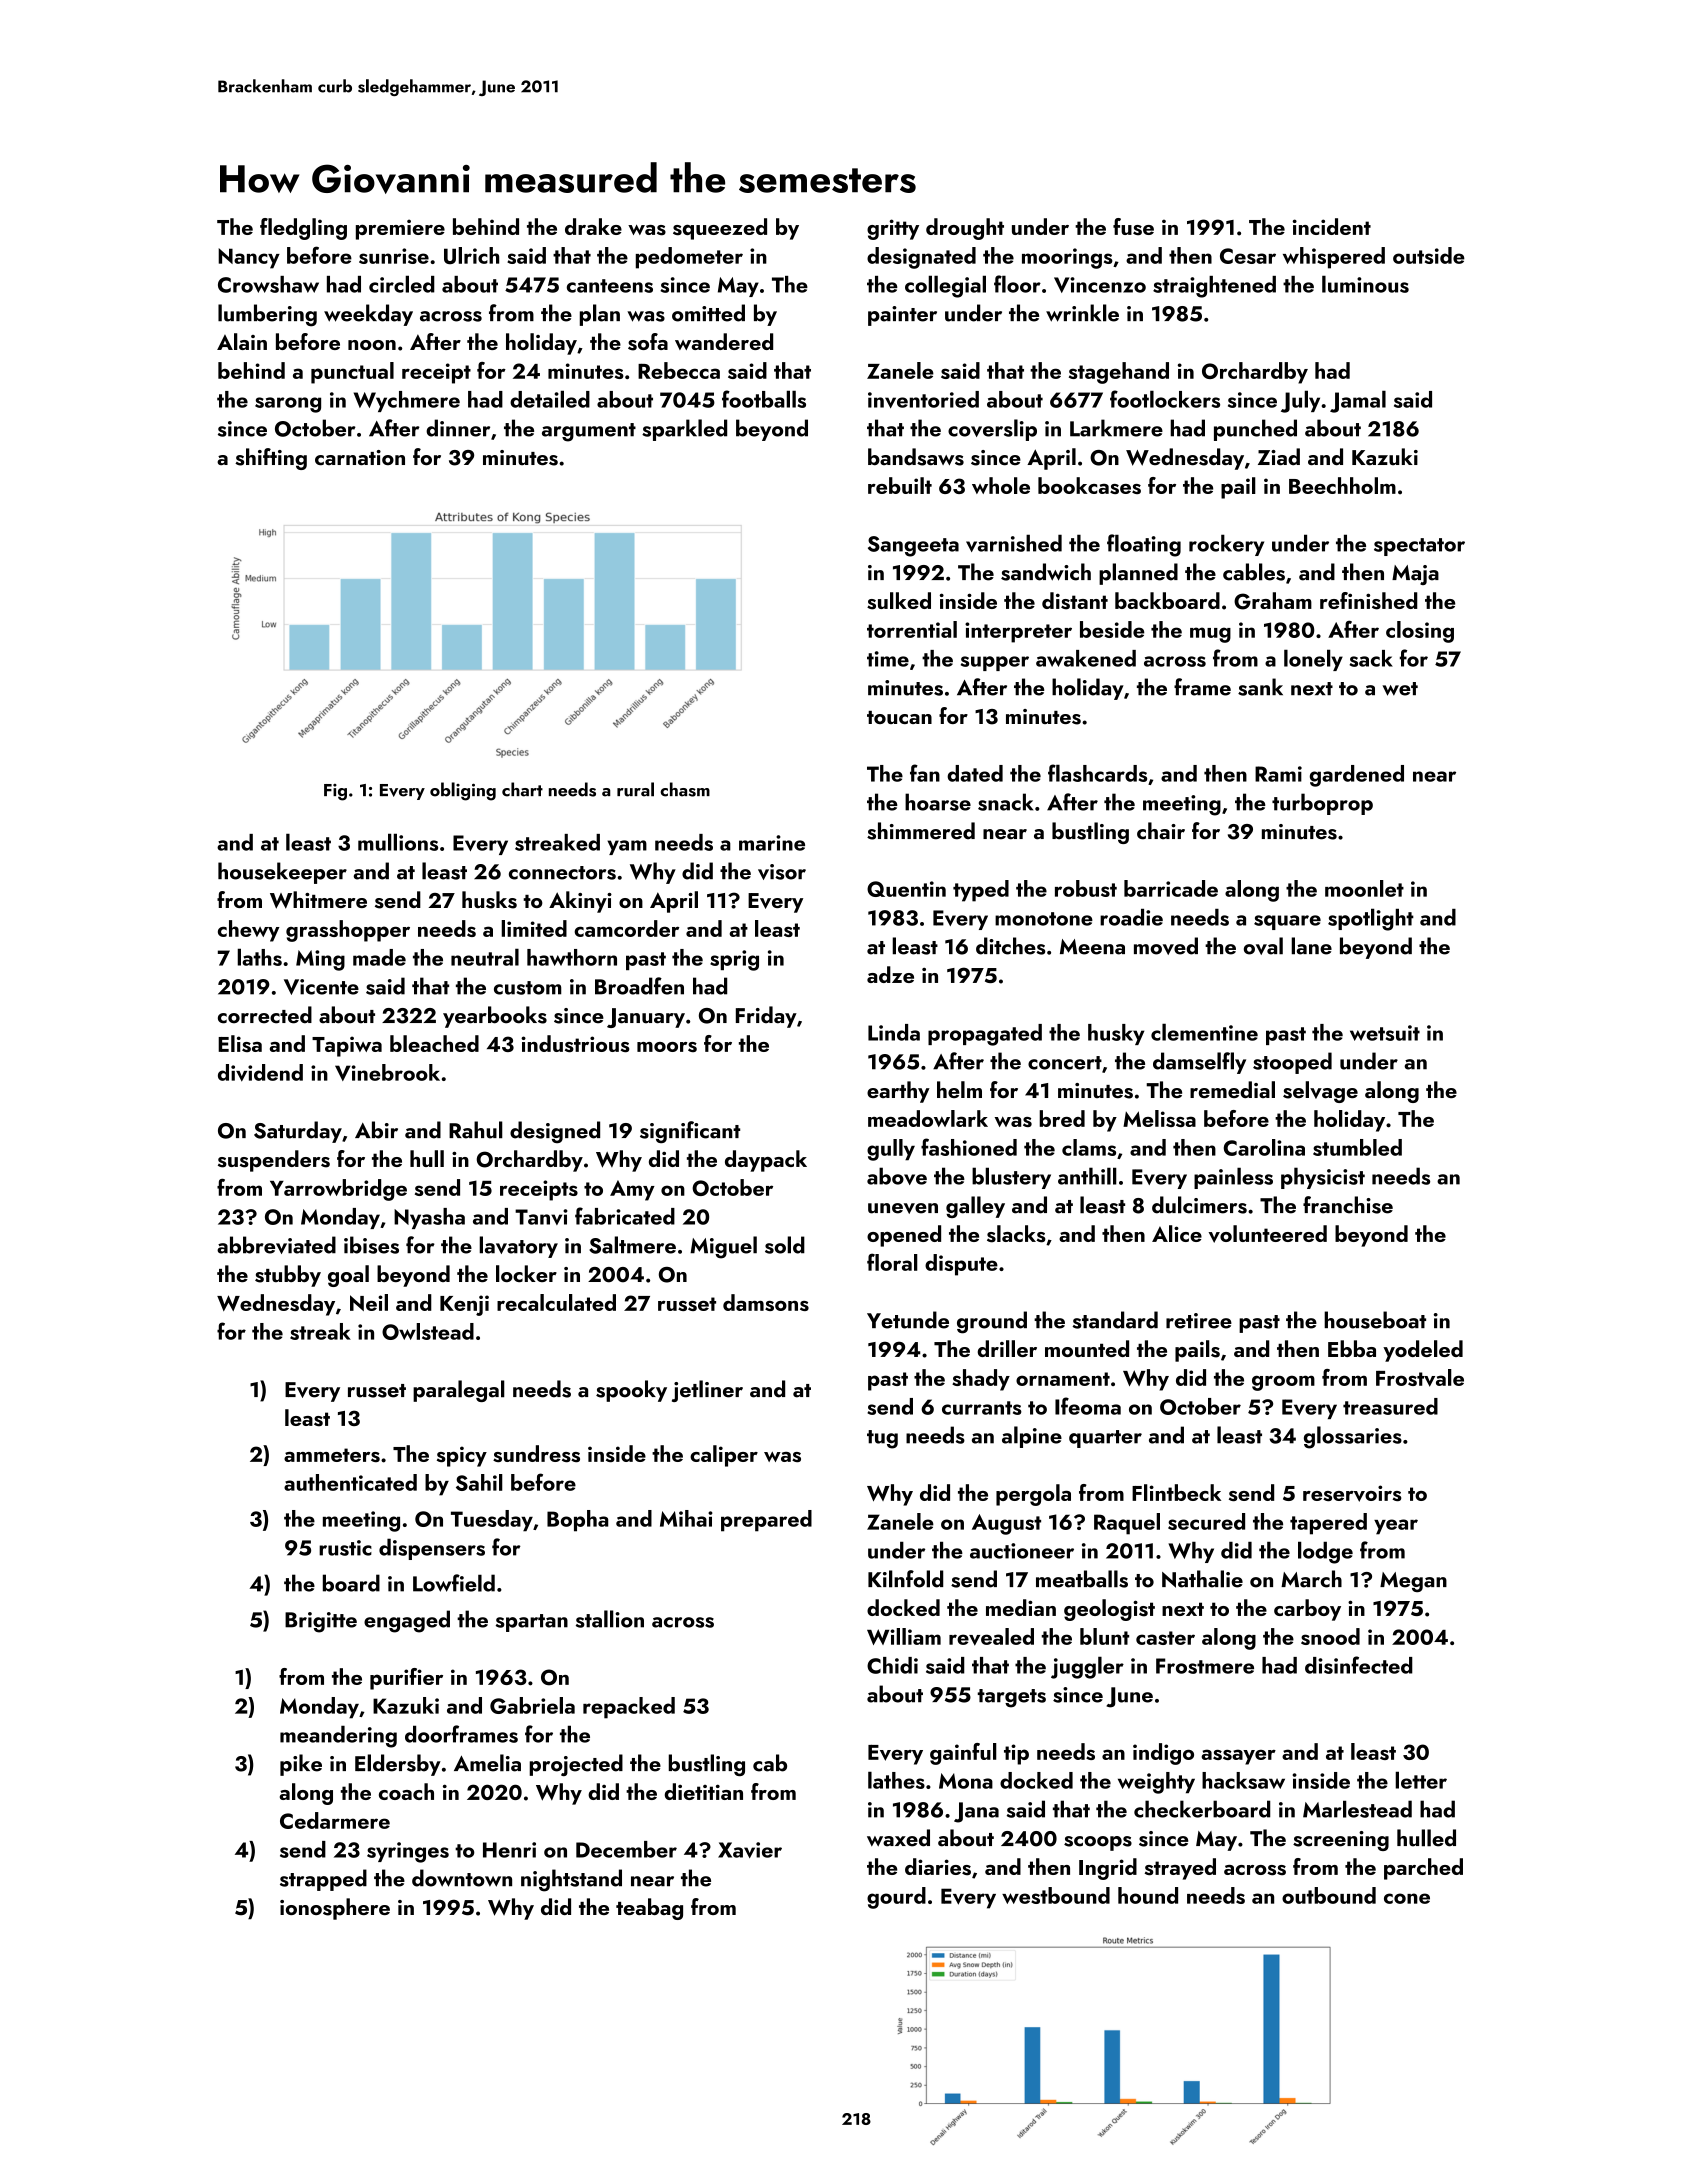 The width and height of the document is (1683, 2178). Describe the element at coordinates (550, 399) in the document. I see `detailed` at that location.
